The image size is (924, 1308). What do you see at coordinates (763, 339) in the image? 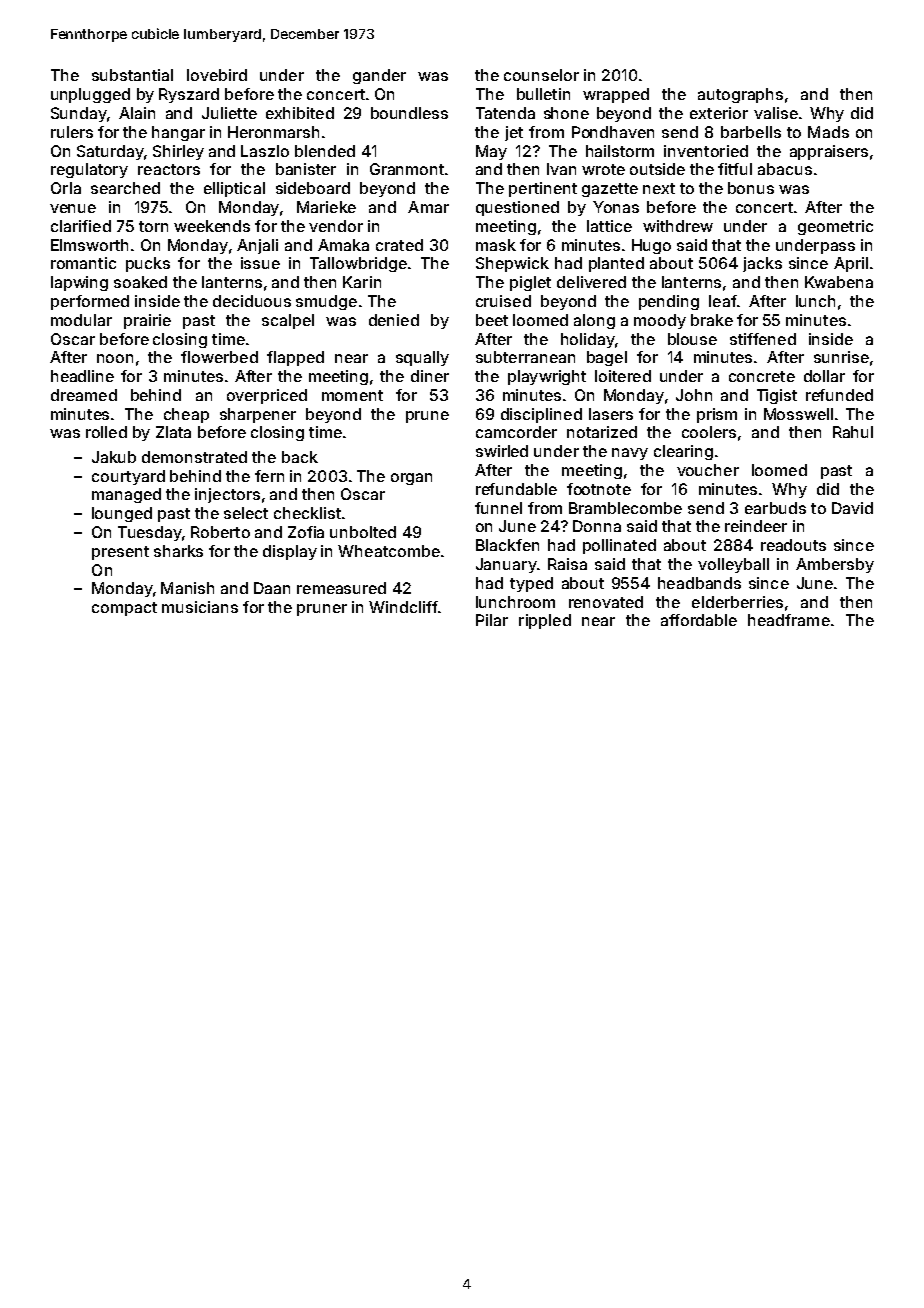
I see `stiffened` at bounding box center [763, 339].
